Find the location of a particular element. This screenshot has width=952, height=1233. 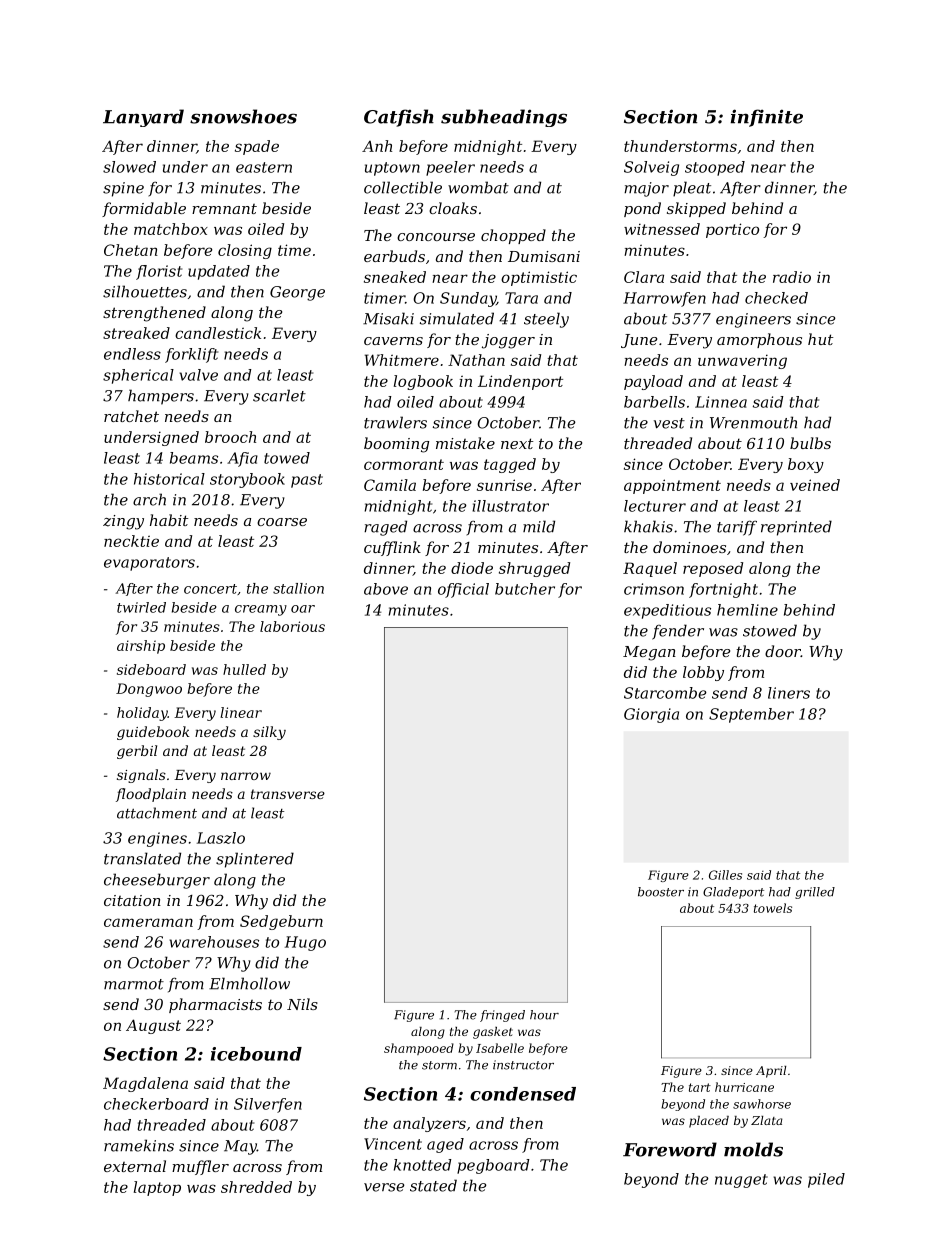

pharmacists is located at coordinates (215, 1005).
